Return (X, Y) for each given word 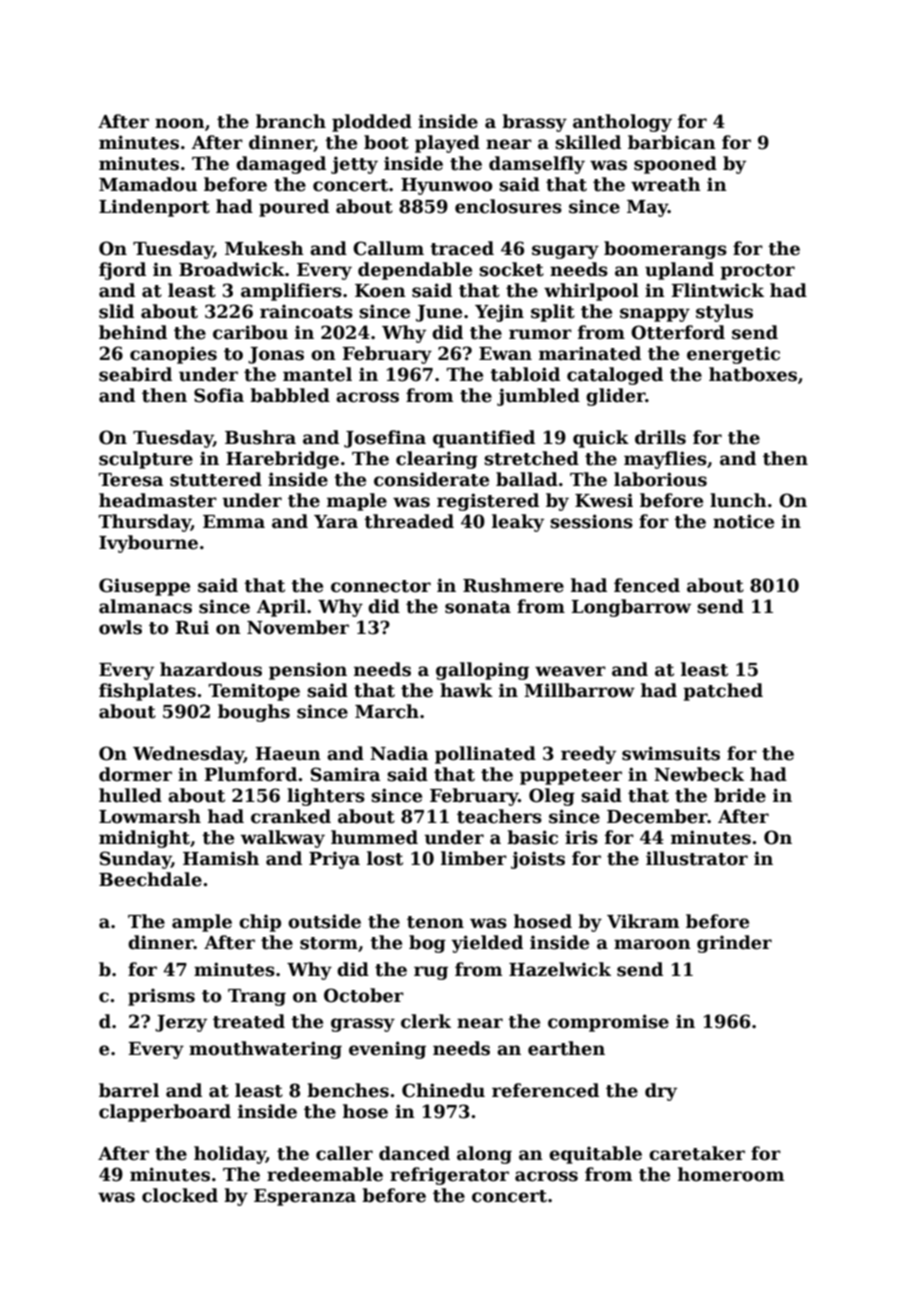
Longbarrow (631, 608)
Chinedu (443, 1090)
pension (308, 671)
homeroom (731, 1174)
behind (133, 332)
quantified (484, 439)
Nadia (399, 753)
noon (180, 123)
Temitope (254, 692)
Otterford (678, 332)
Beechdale (150, 879)
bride (740, 795)
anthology (622, 123)
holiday (230, 1155)
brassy (534, 123)
